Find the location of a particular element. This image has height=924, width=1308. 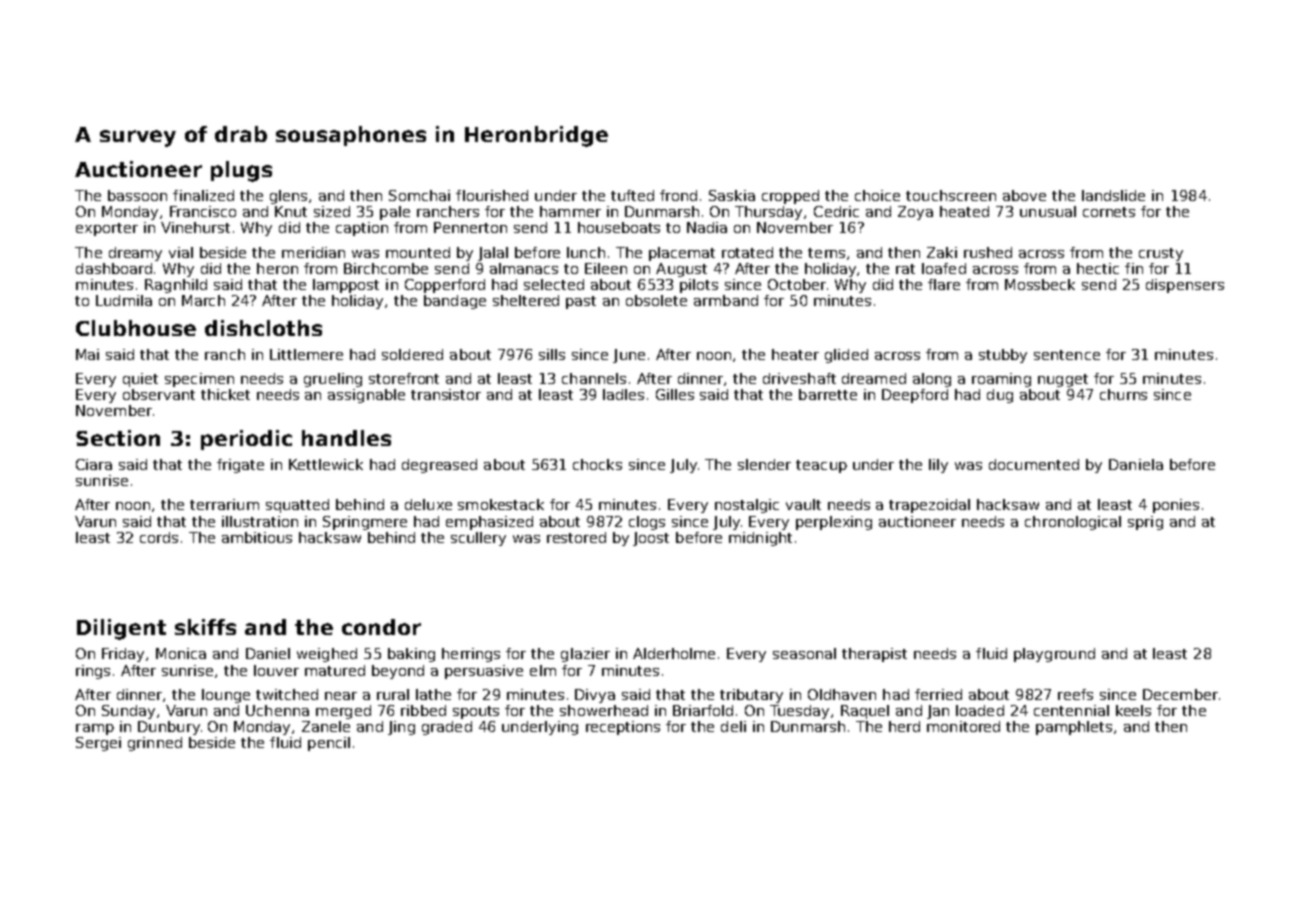

skiffs is located at coordinates (205, 627).
